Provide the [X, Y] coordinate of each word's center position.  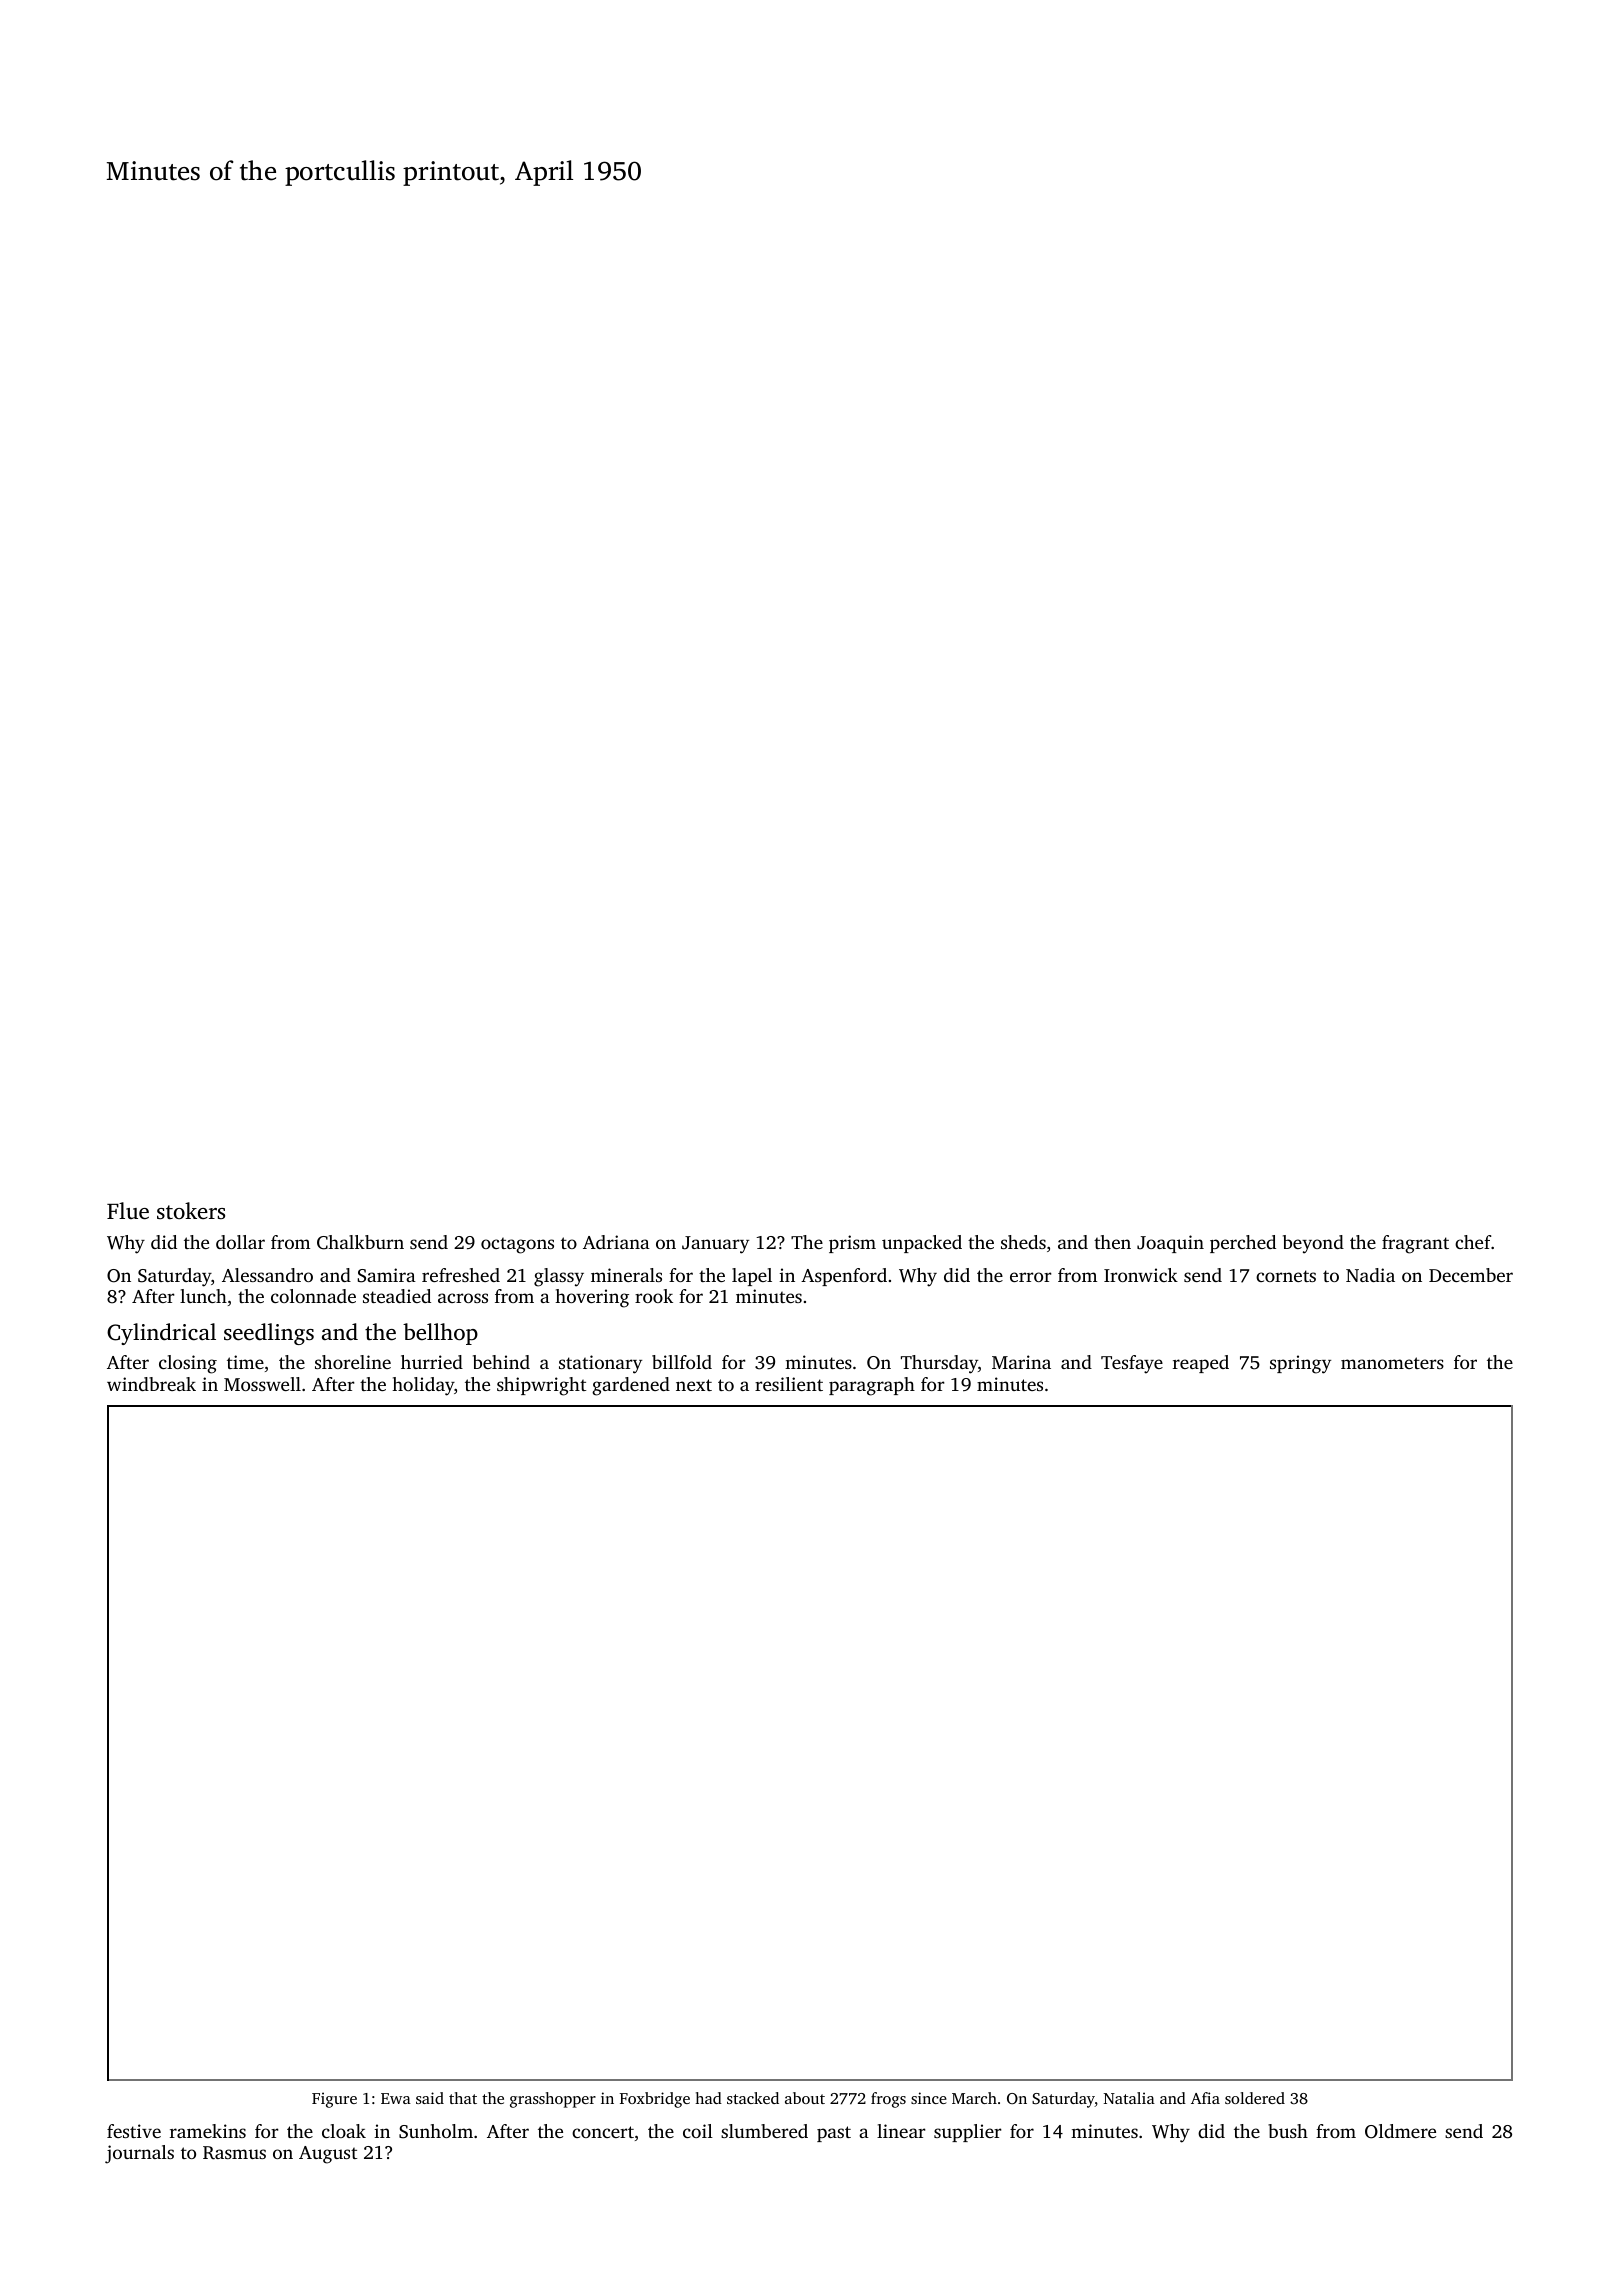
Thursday [939, 1364]
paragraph [872, 1386]
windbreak [151, 1384]
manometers [1392, 1363]
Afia [1205, 2098]
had [708, 2098]
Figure [334, 2100]
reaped [1201, 1364]
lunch [203, 1296]
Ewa [396, 2098]
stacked [753, 2098]
